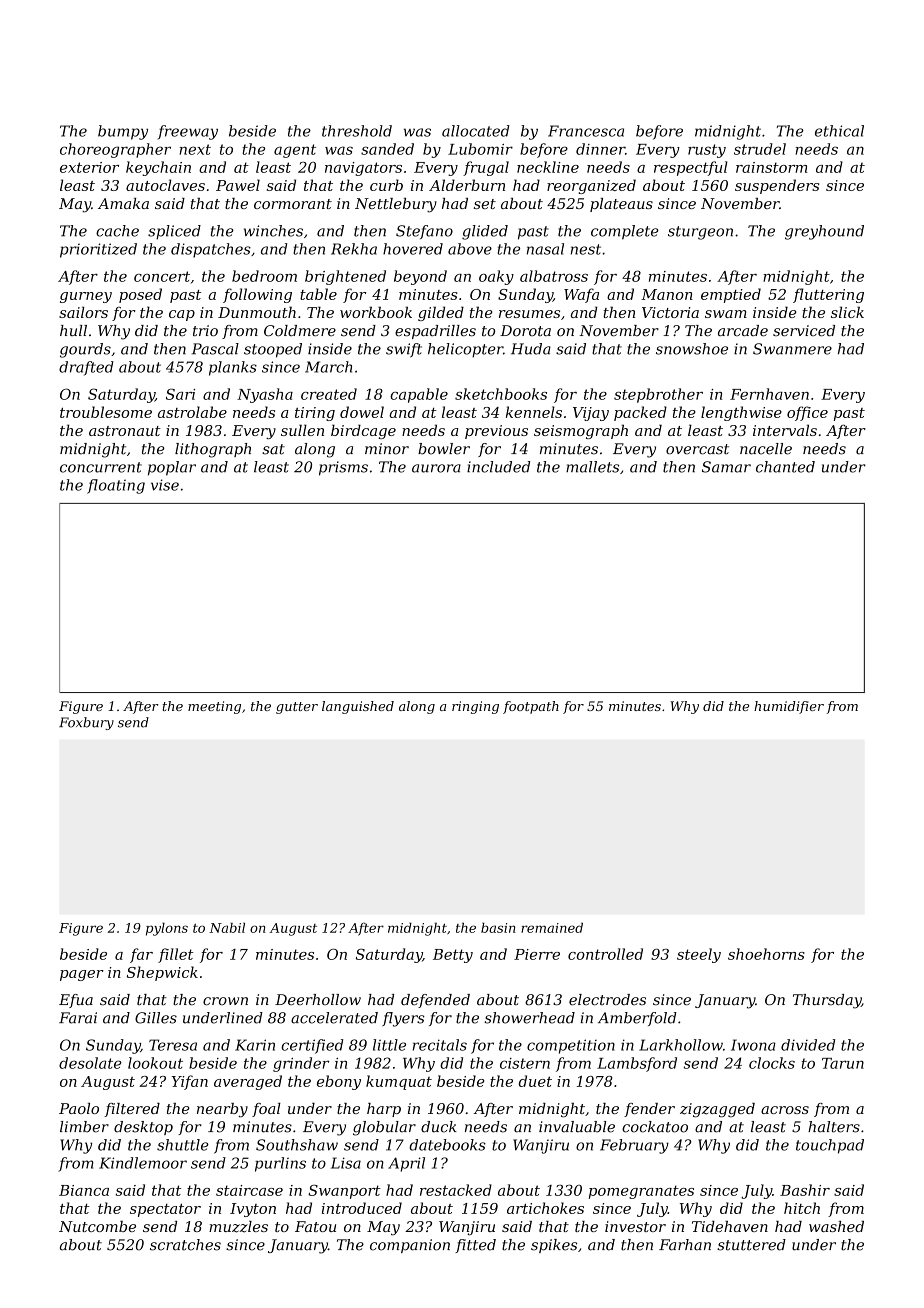 The image size is (924, 1308). Describe the element at coordinates (406, 1164) in the image. I see `April` at that location.
